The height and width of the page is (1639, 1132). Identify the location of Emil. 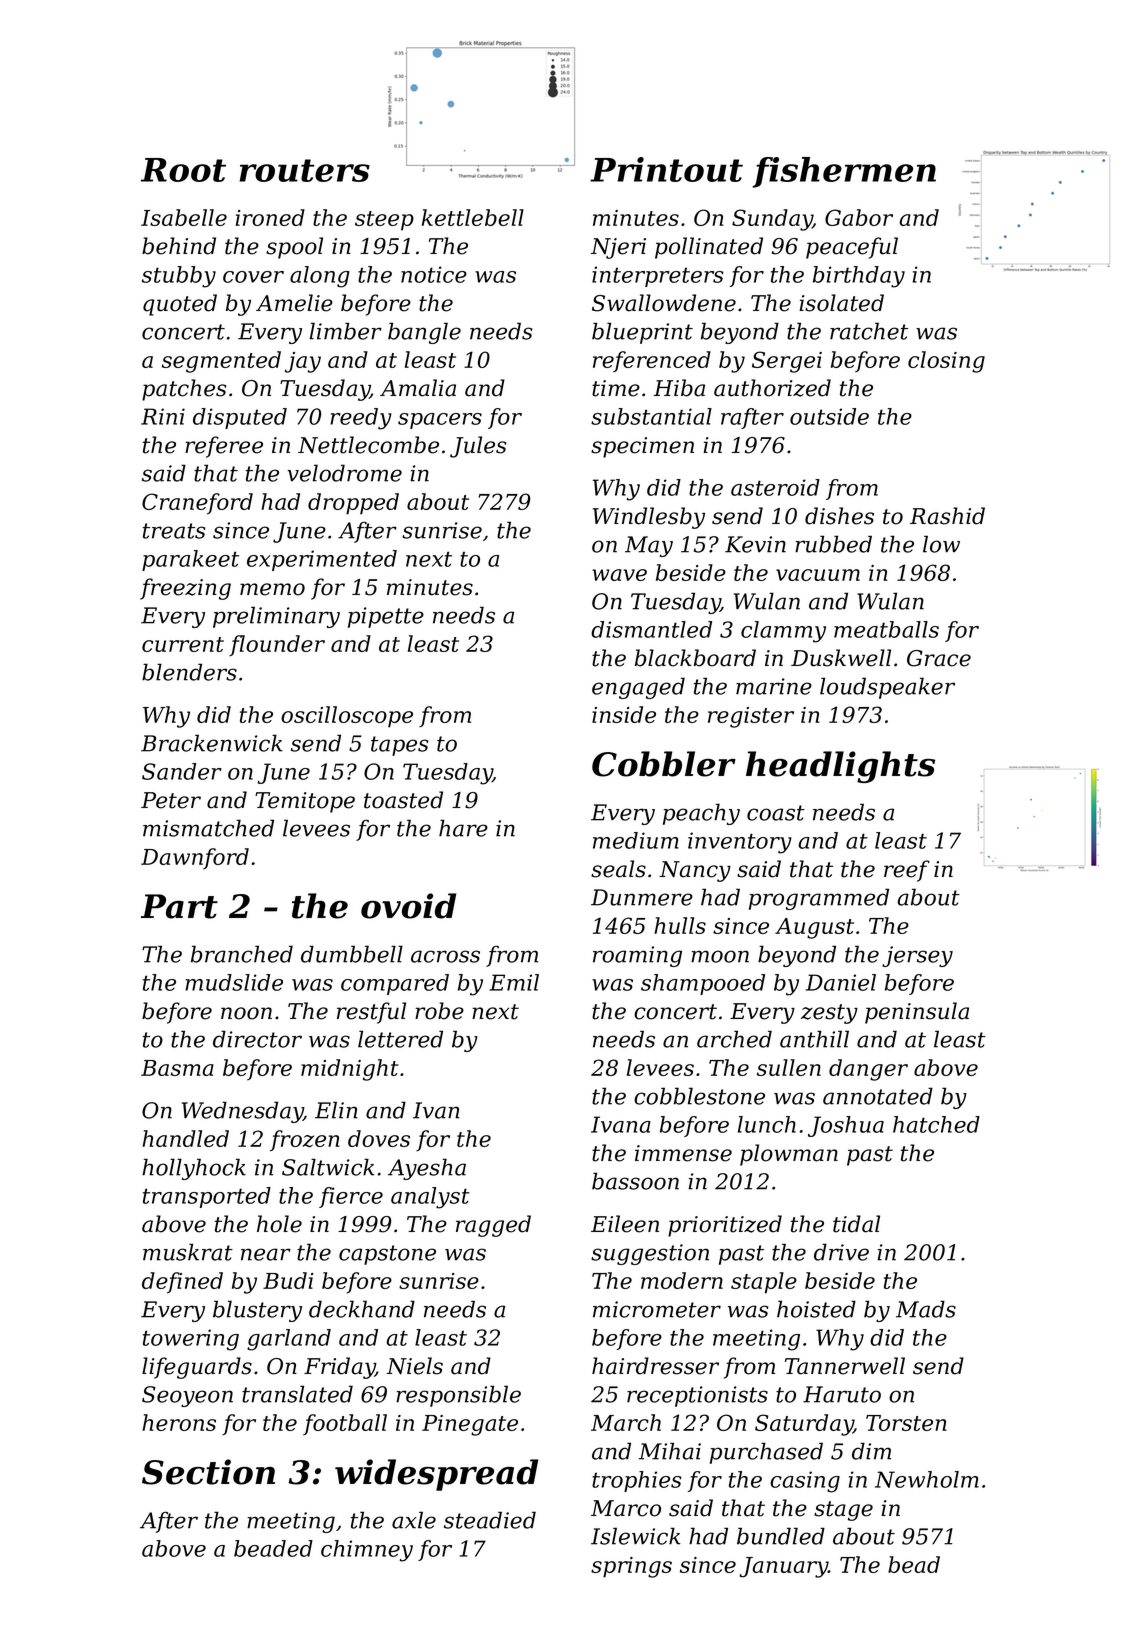
(514, 982).
